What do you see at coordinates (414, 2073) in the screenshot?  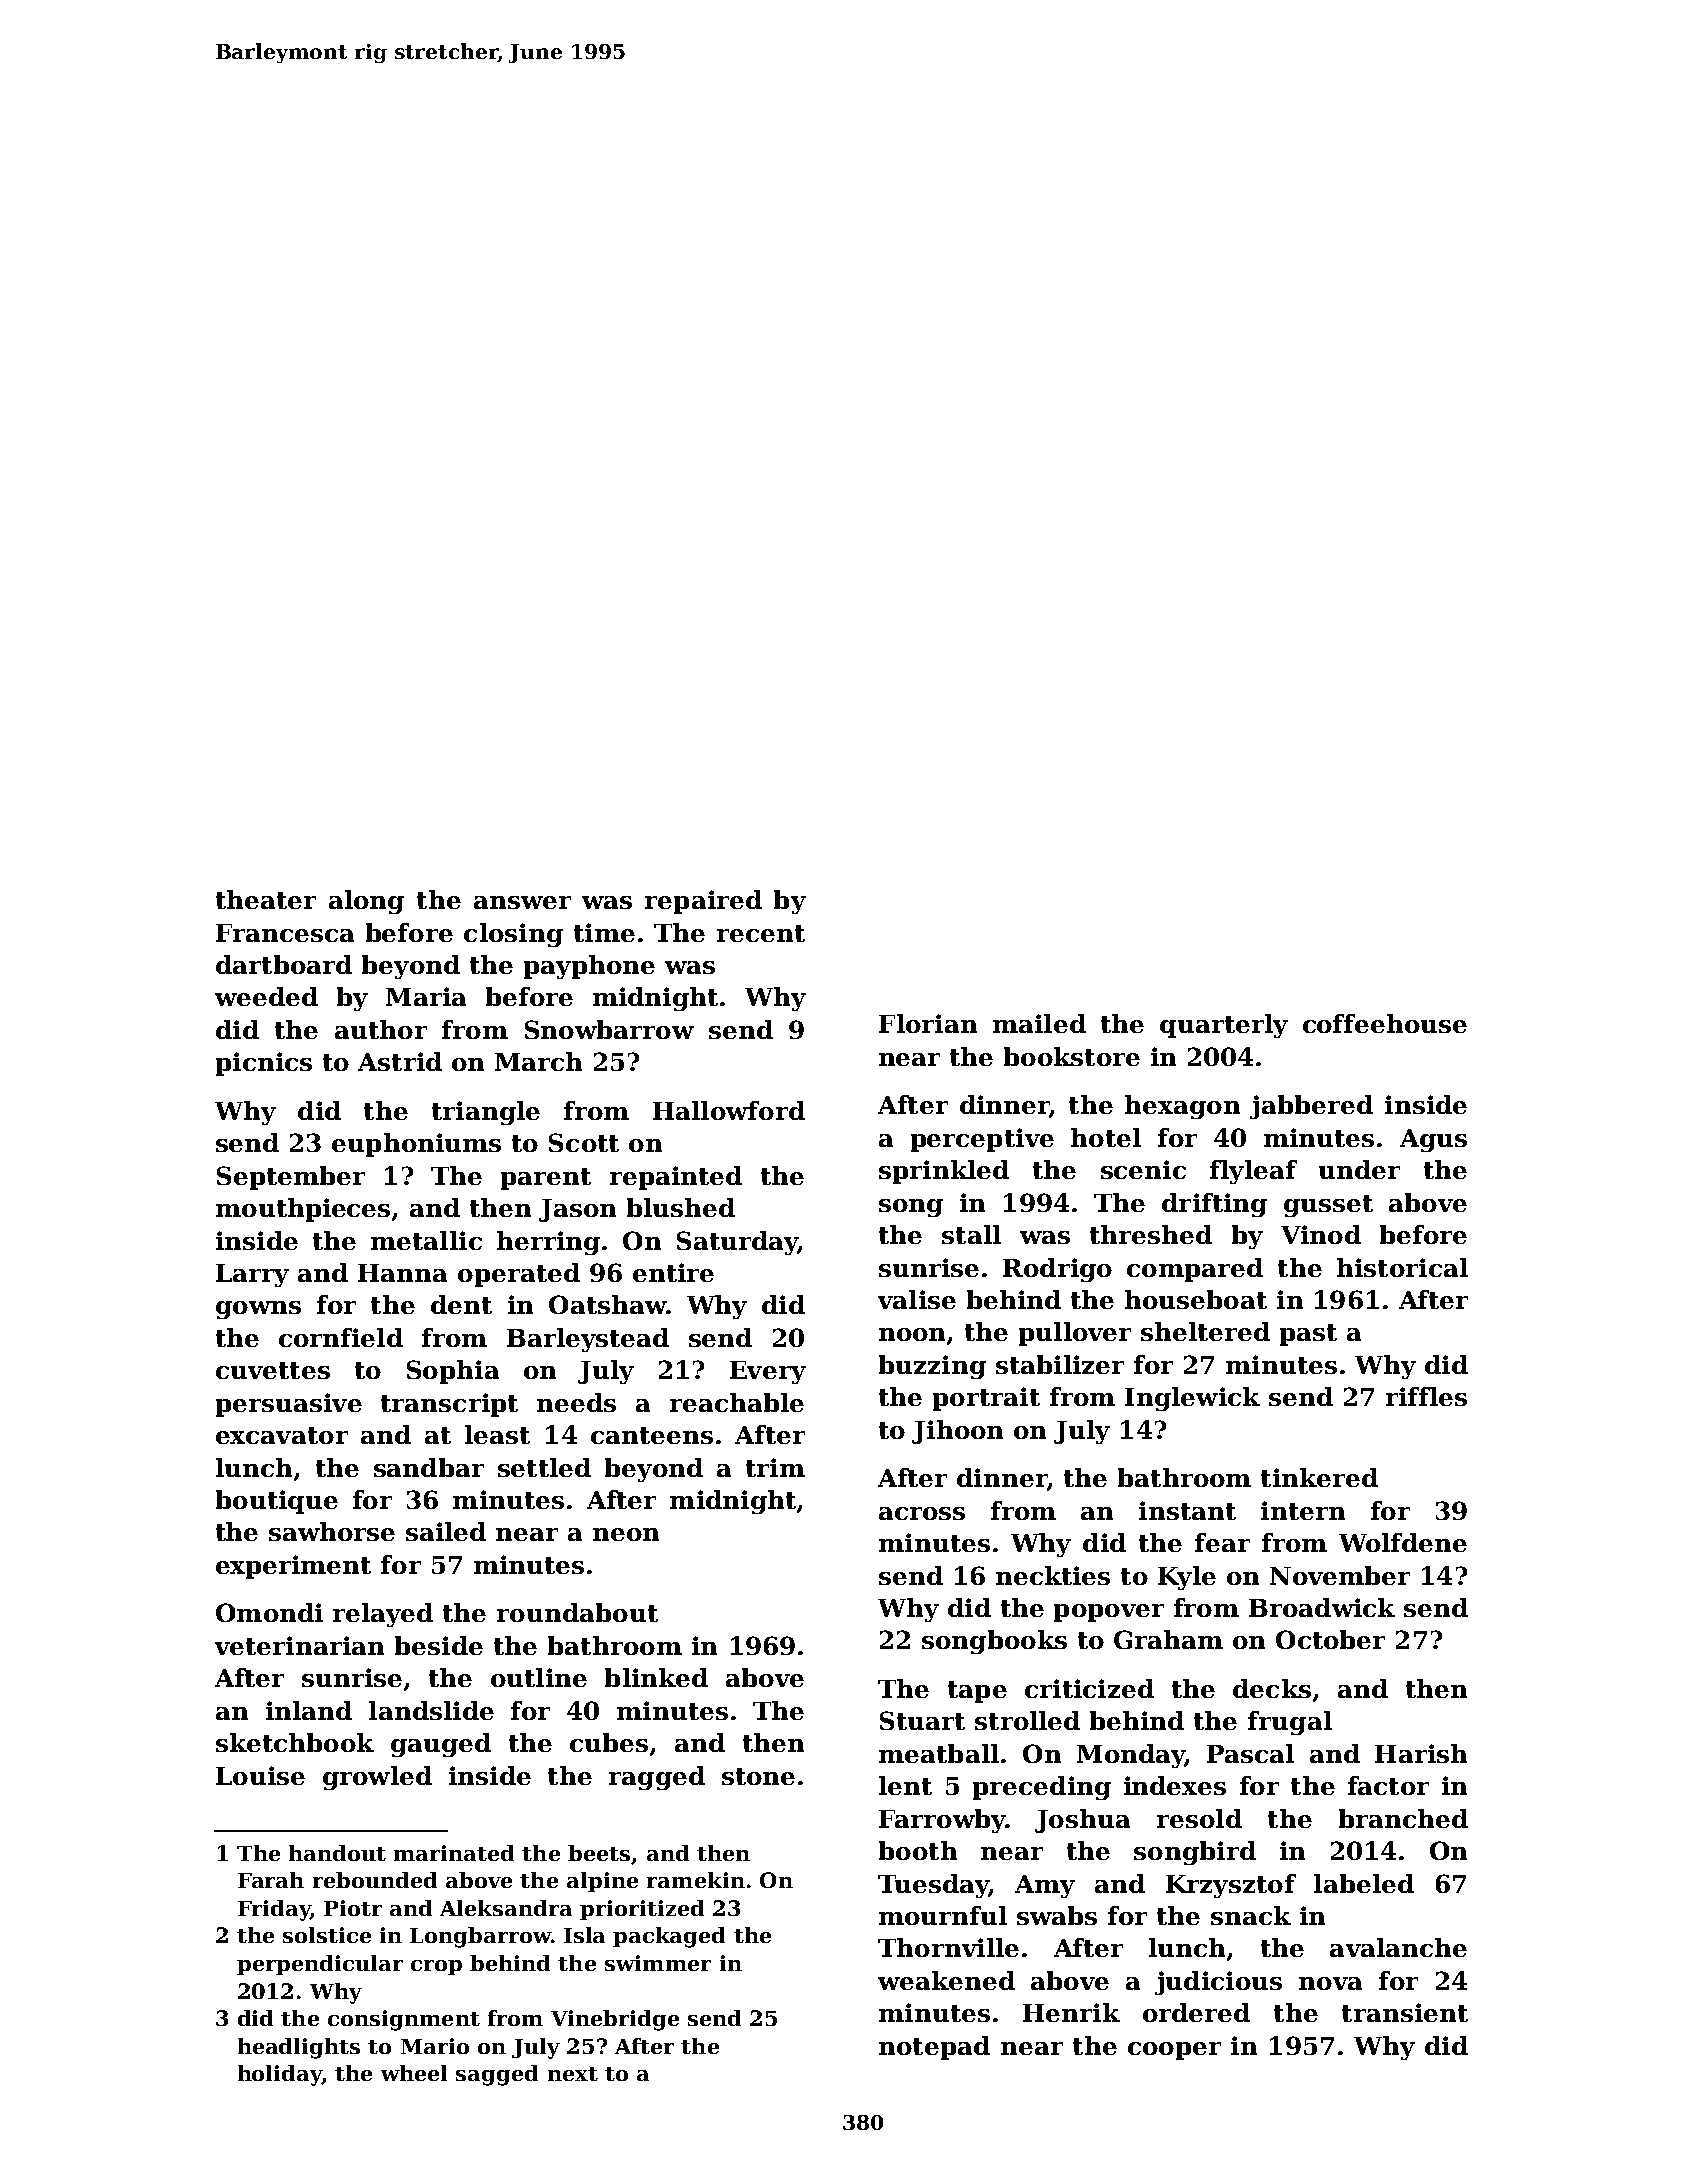 I see `wheel` at bounding box center [414, 2073].
